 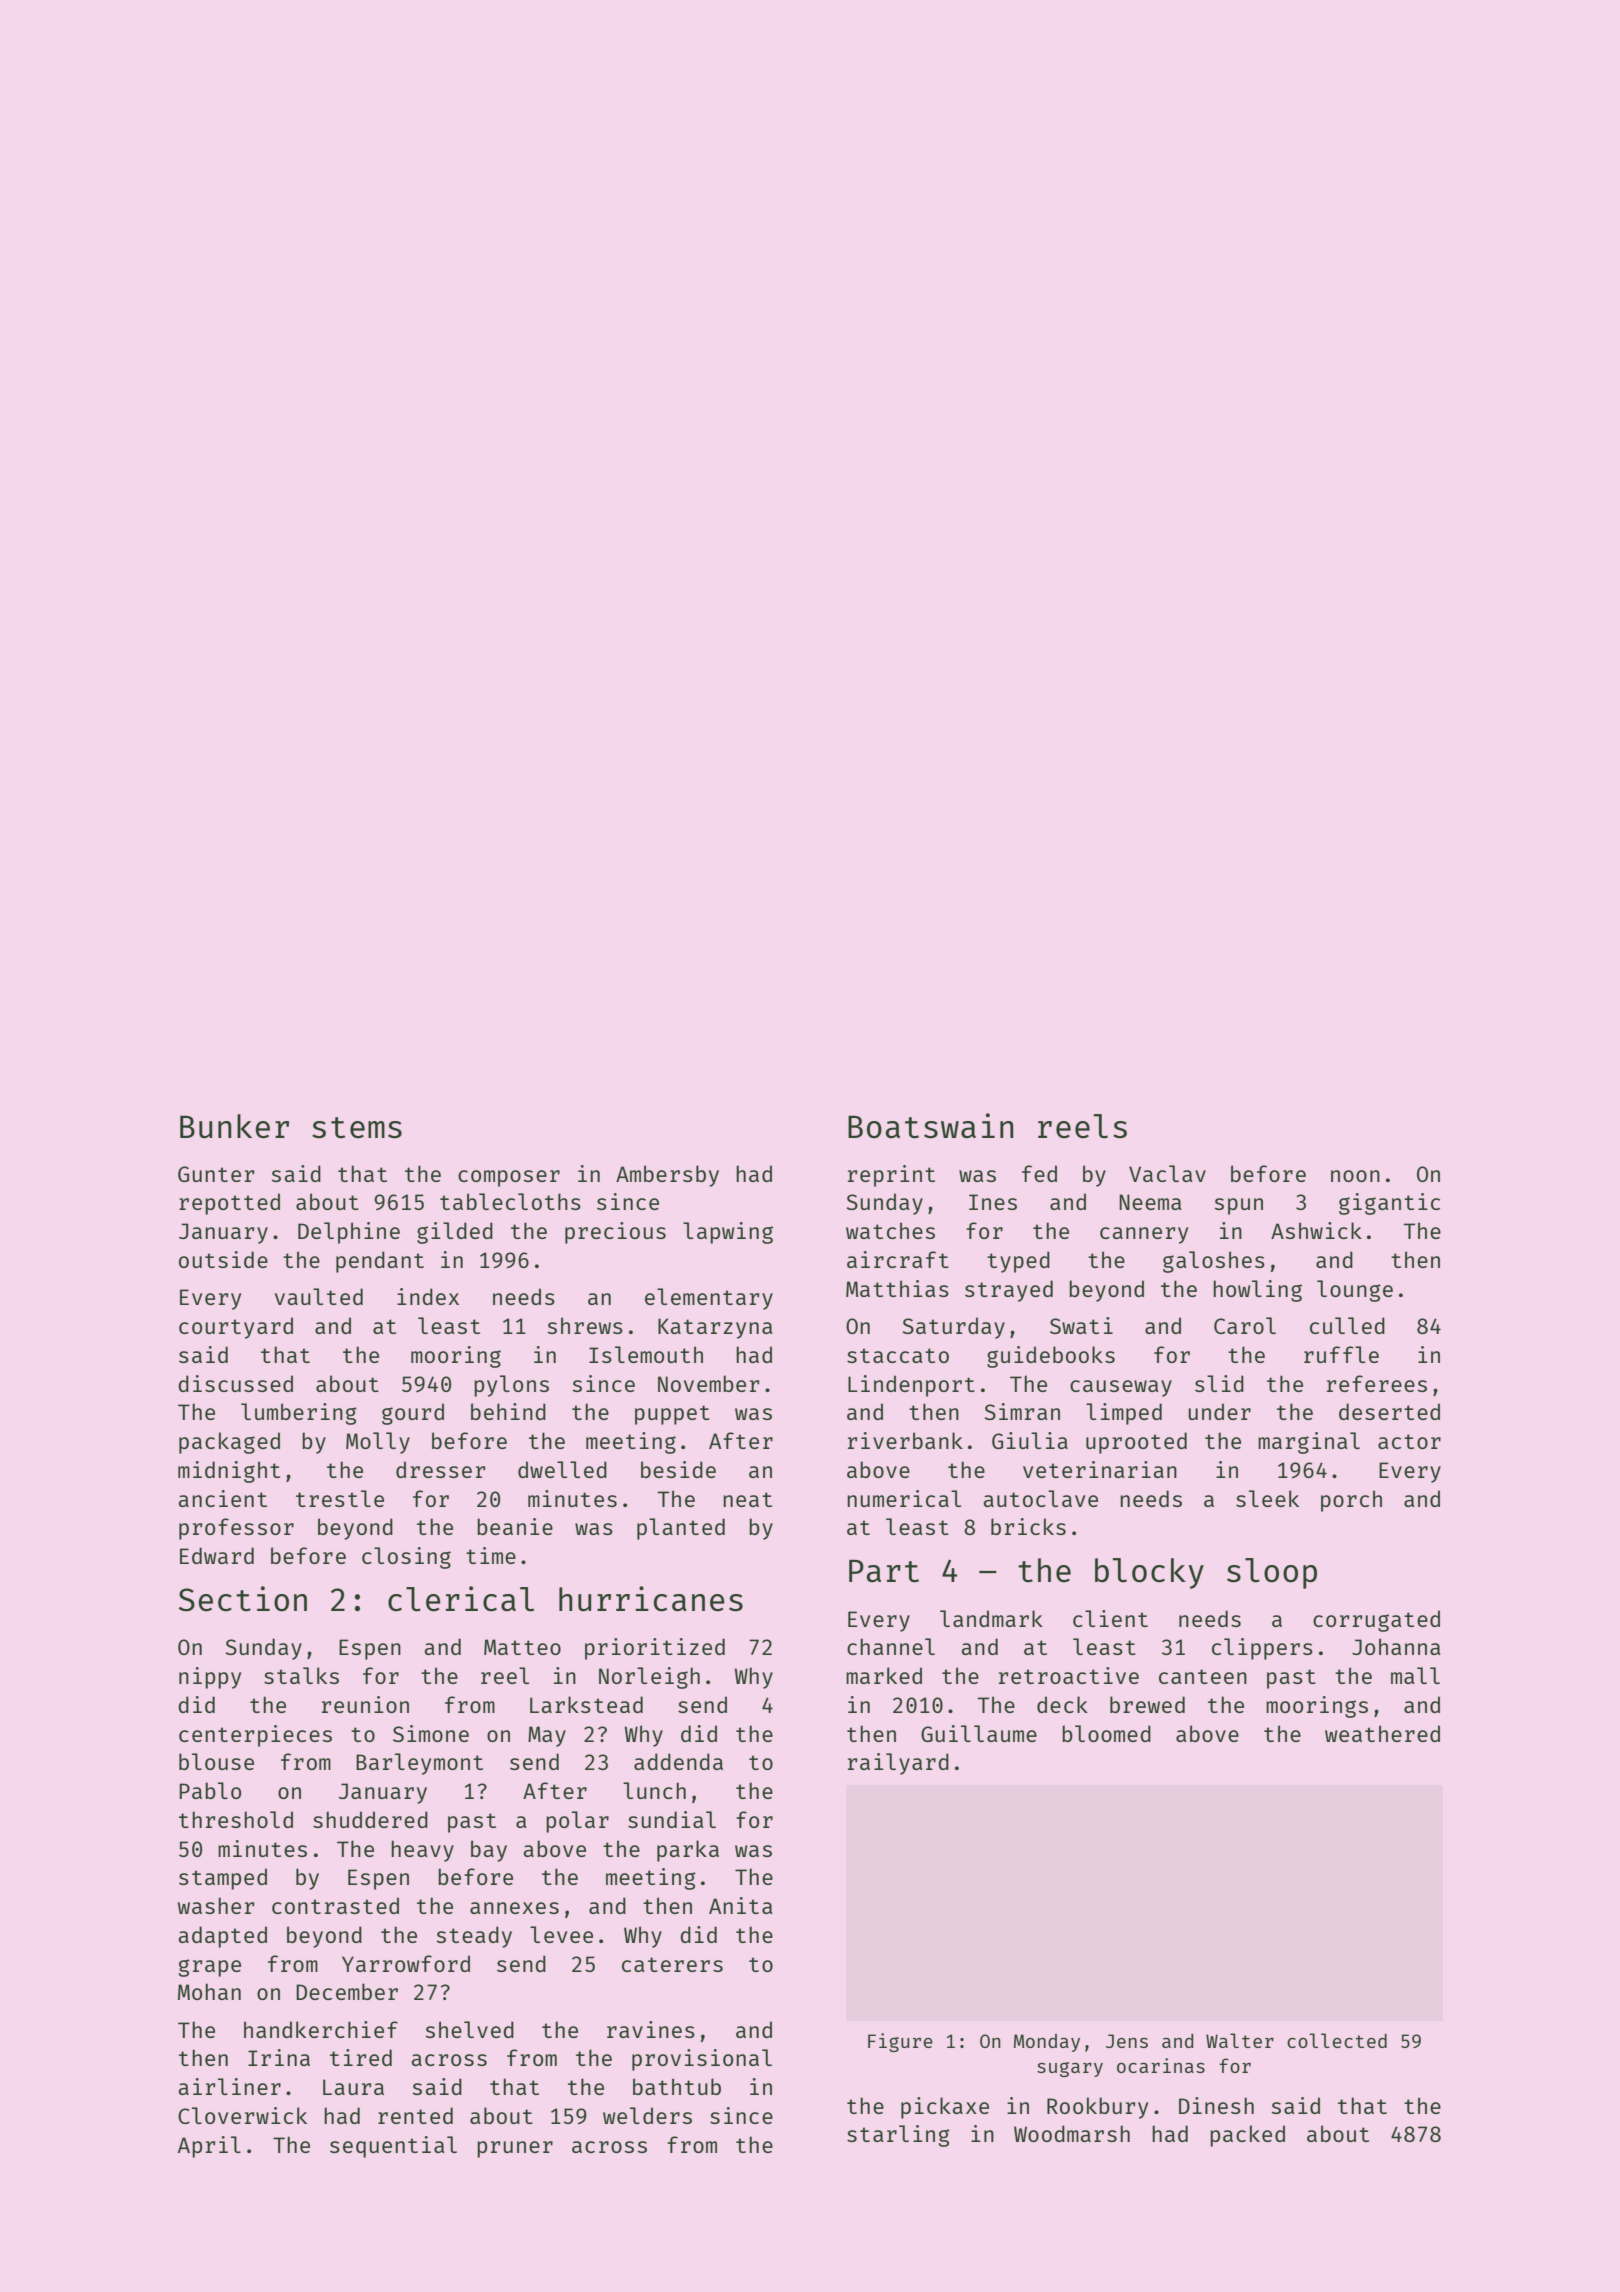 What do you see at coordinates (615, 1233) in the document?
I see `precious` at bounding box center [615, 1233].
